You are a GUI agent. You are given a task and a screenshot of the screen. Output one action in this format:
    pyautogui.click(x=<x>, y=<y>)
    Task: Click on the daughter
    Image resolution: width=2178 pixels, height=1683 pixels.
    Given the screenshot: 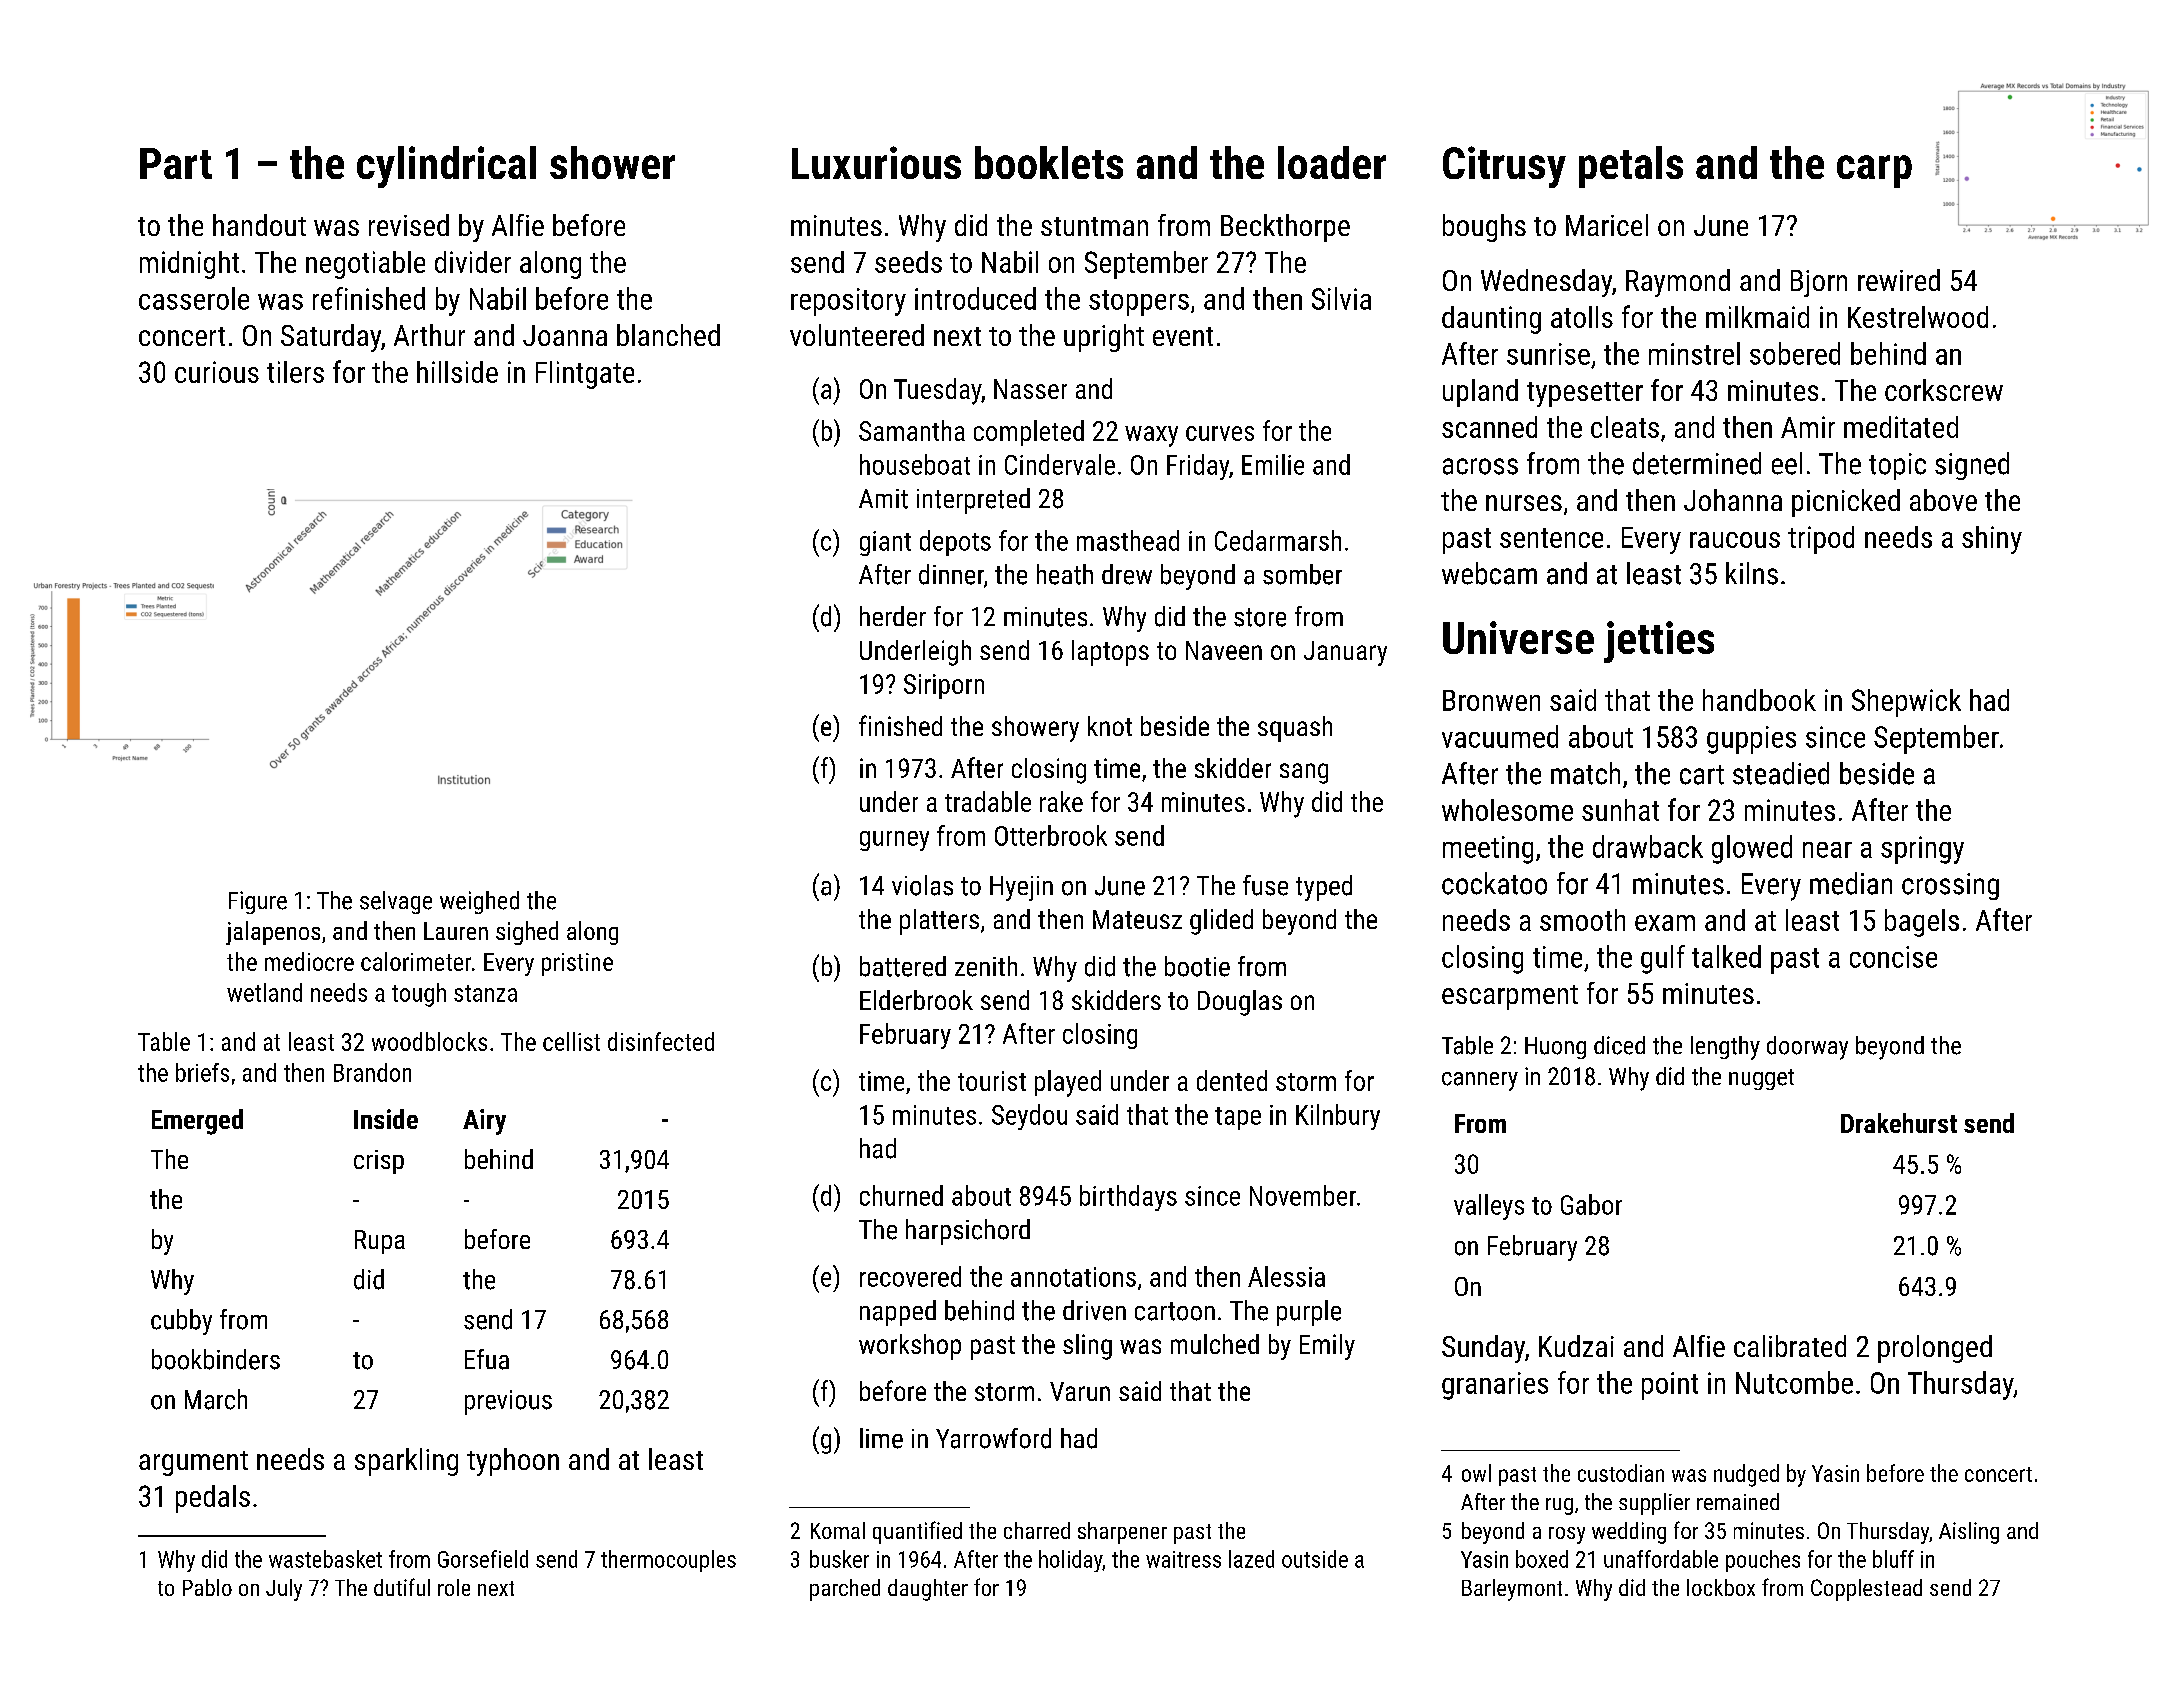 What is the action you would take?
    pyautogui.click(x=928, y=1590)
